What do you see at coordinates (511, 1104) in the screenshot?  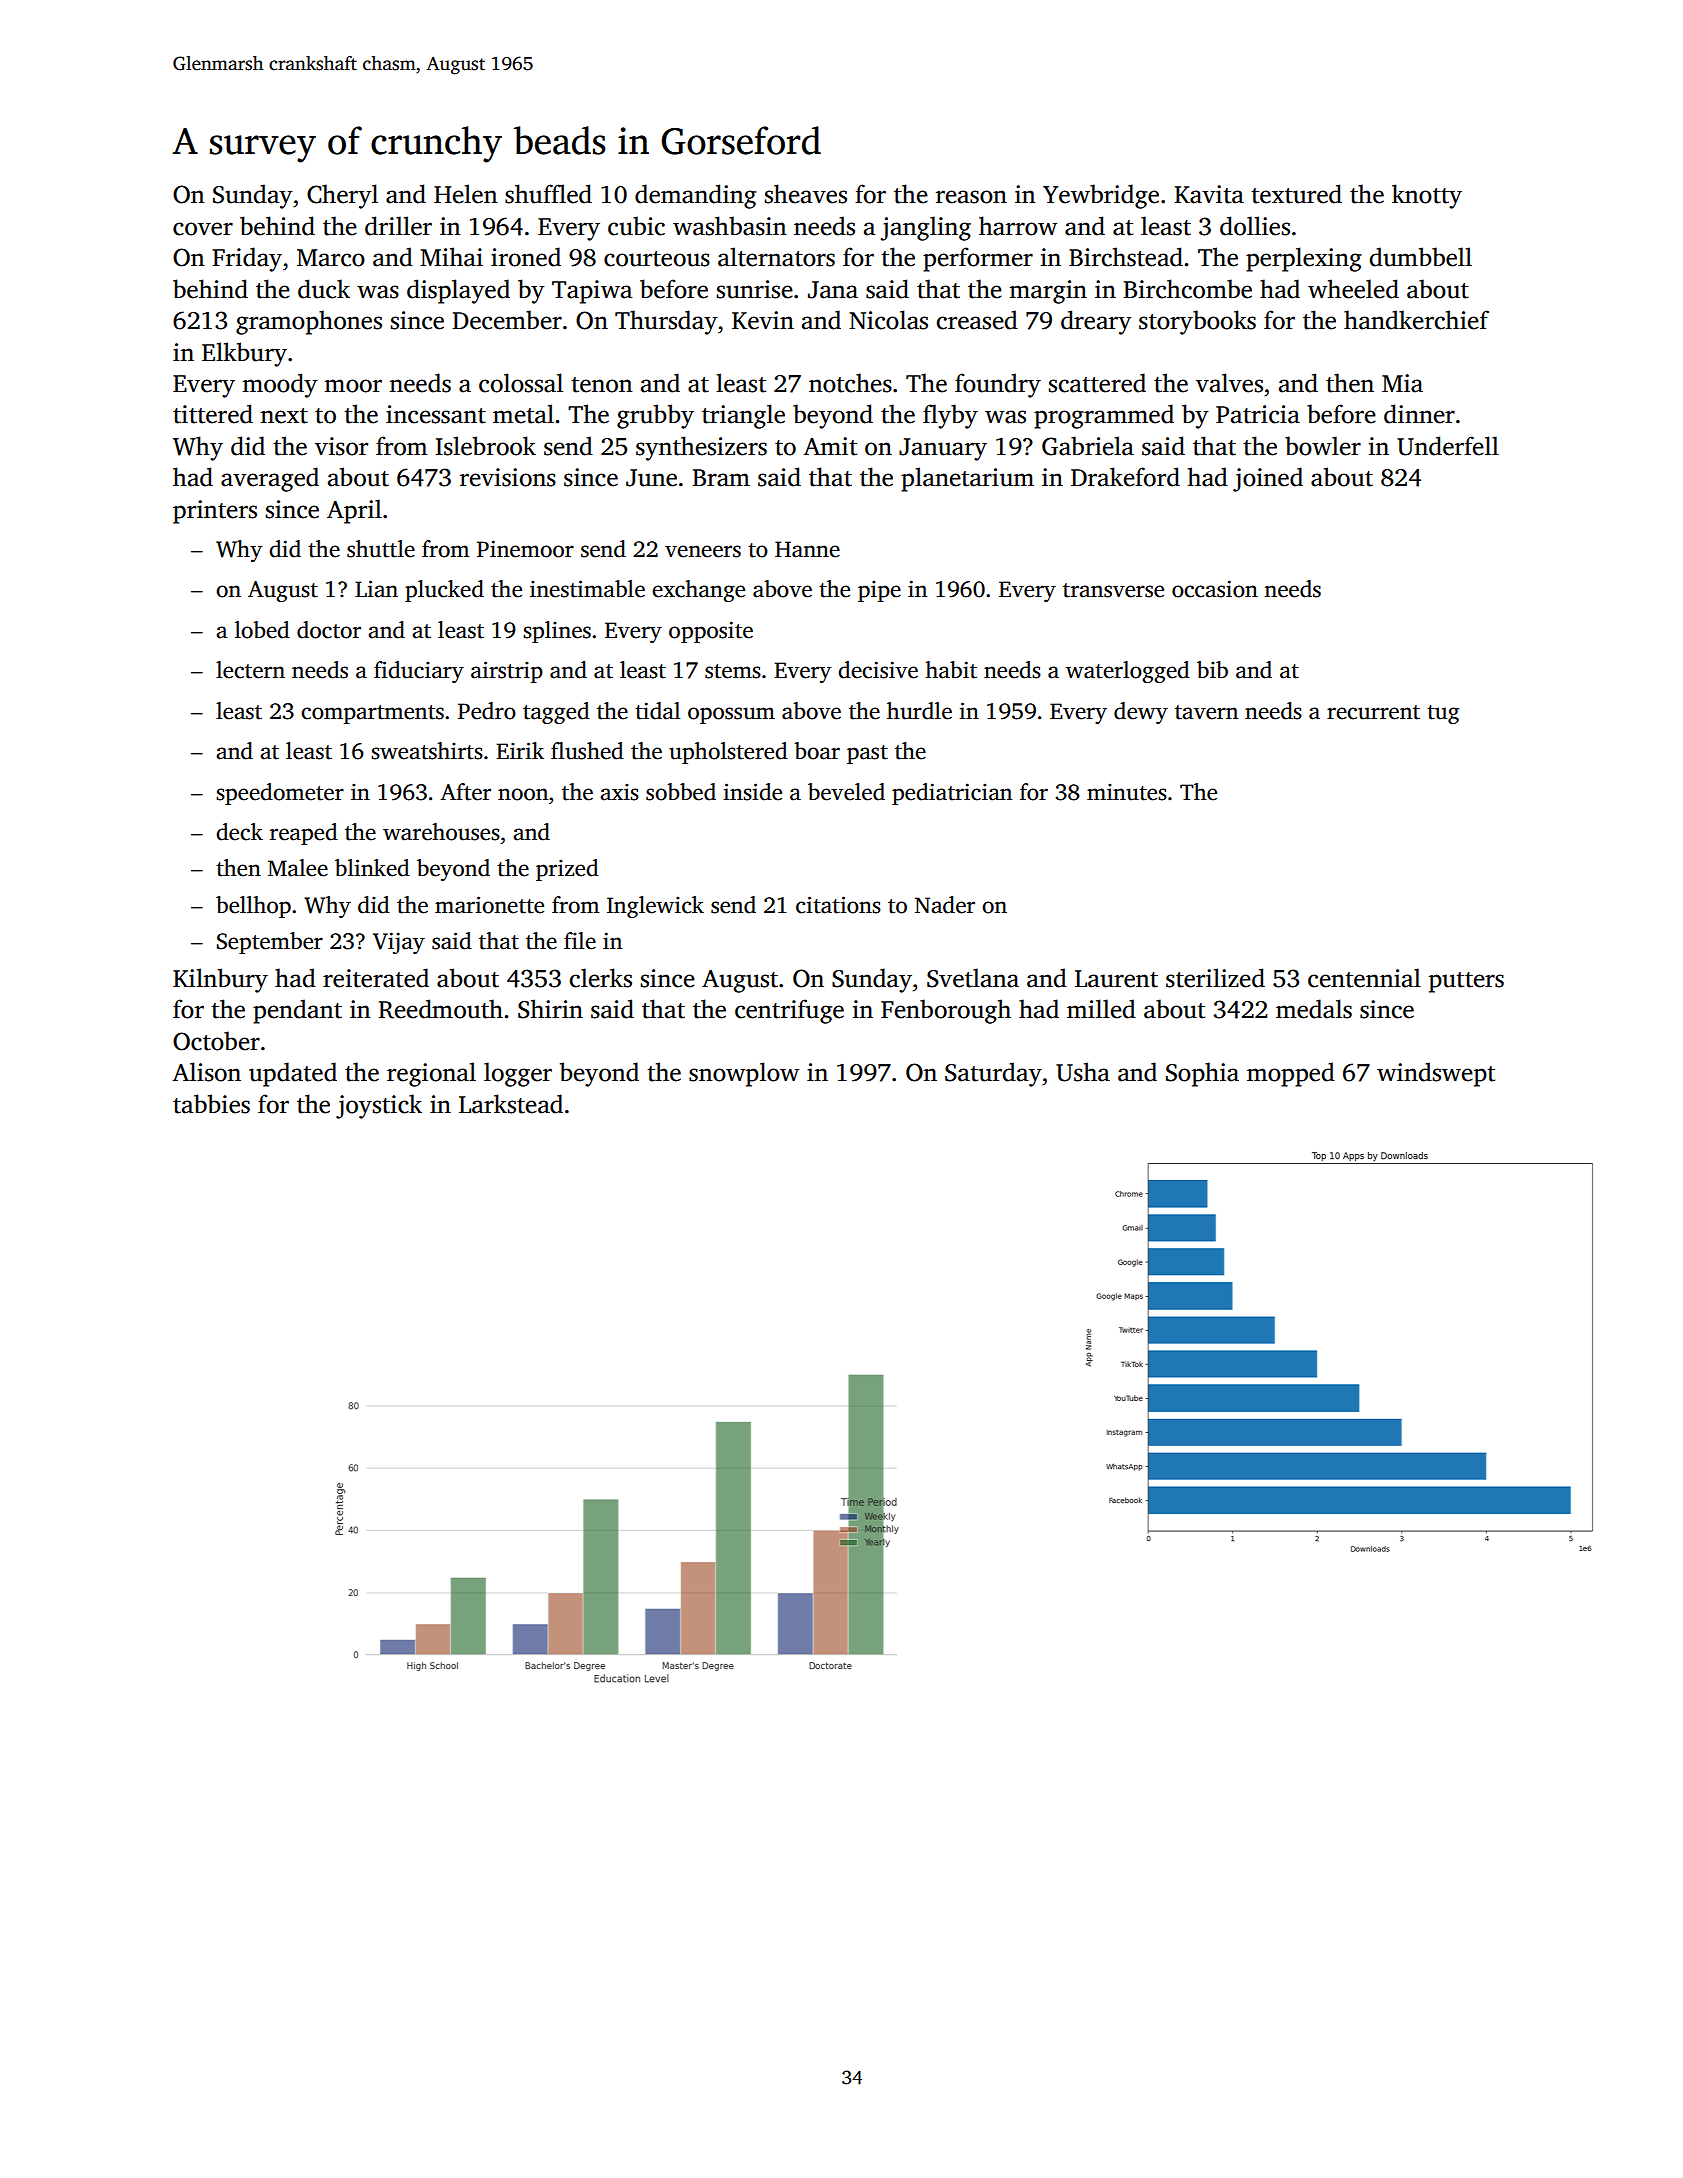 I see `Larkstead` at bounding box center [511, 1104].
